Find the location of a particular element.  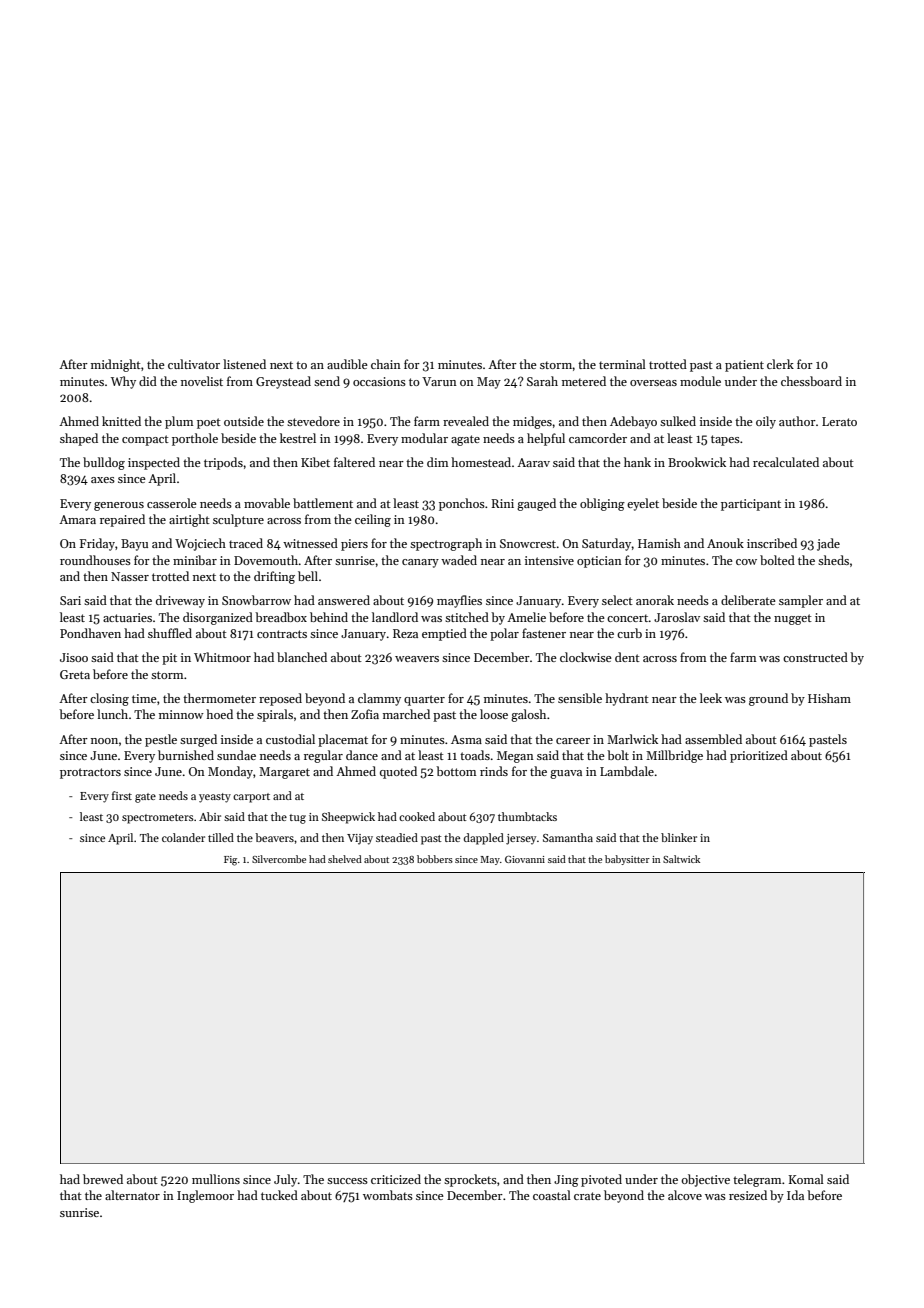

Snowcrest is located at coordinates (528, 543).
